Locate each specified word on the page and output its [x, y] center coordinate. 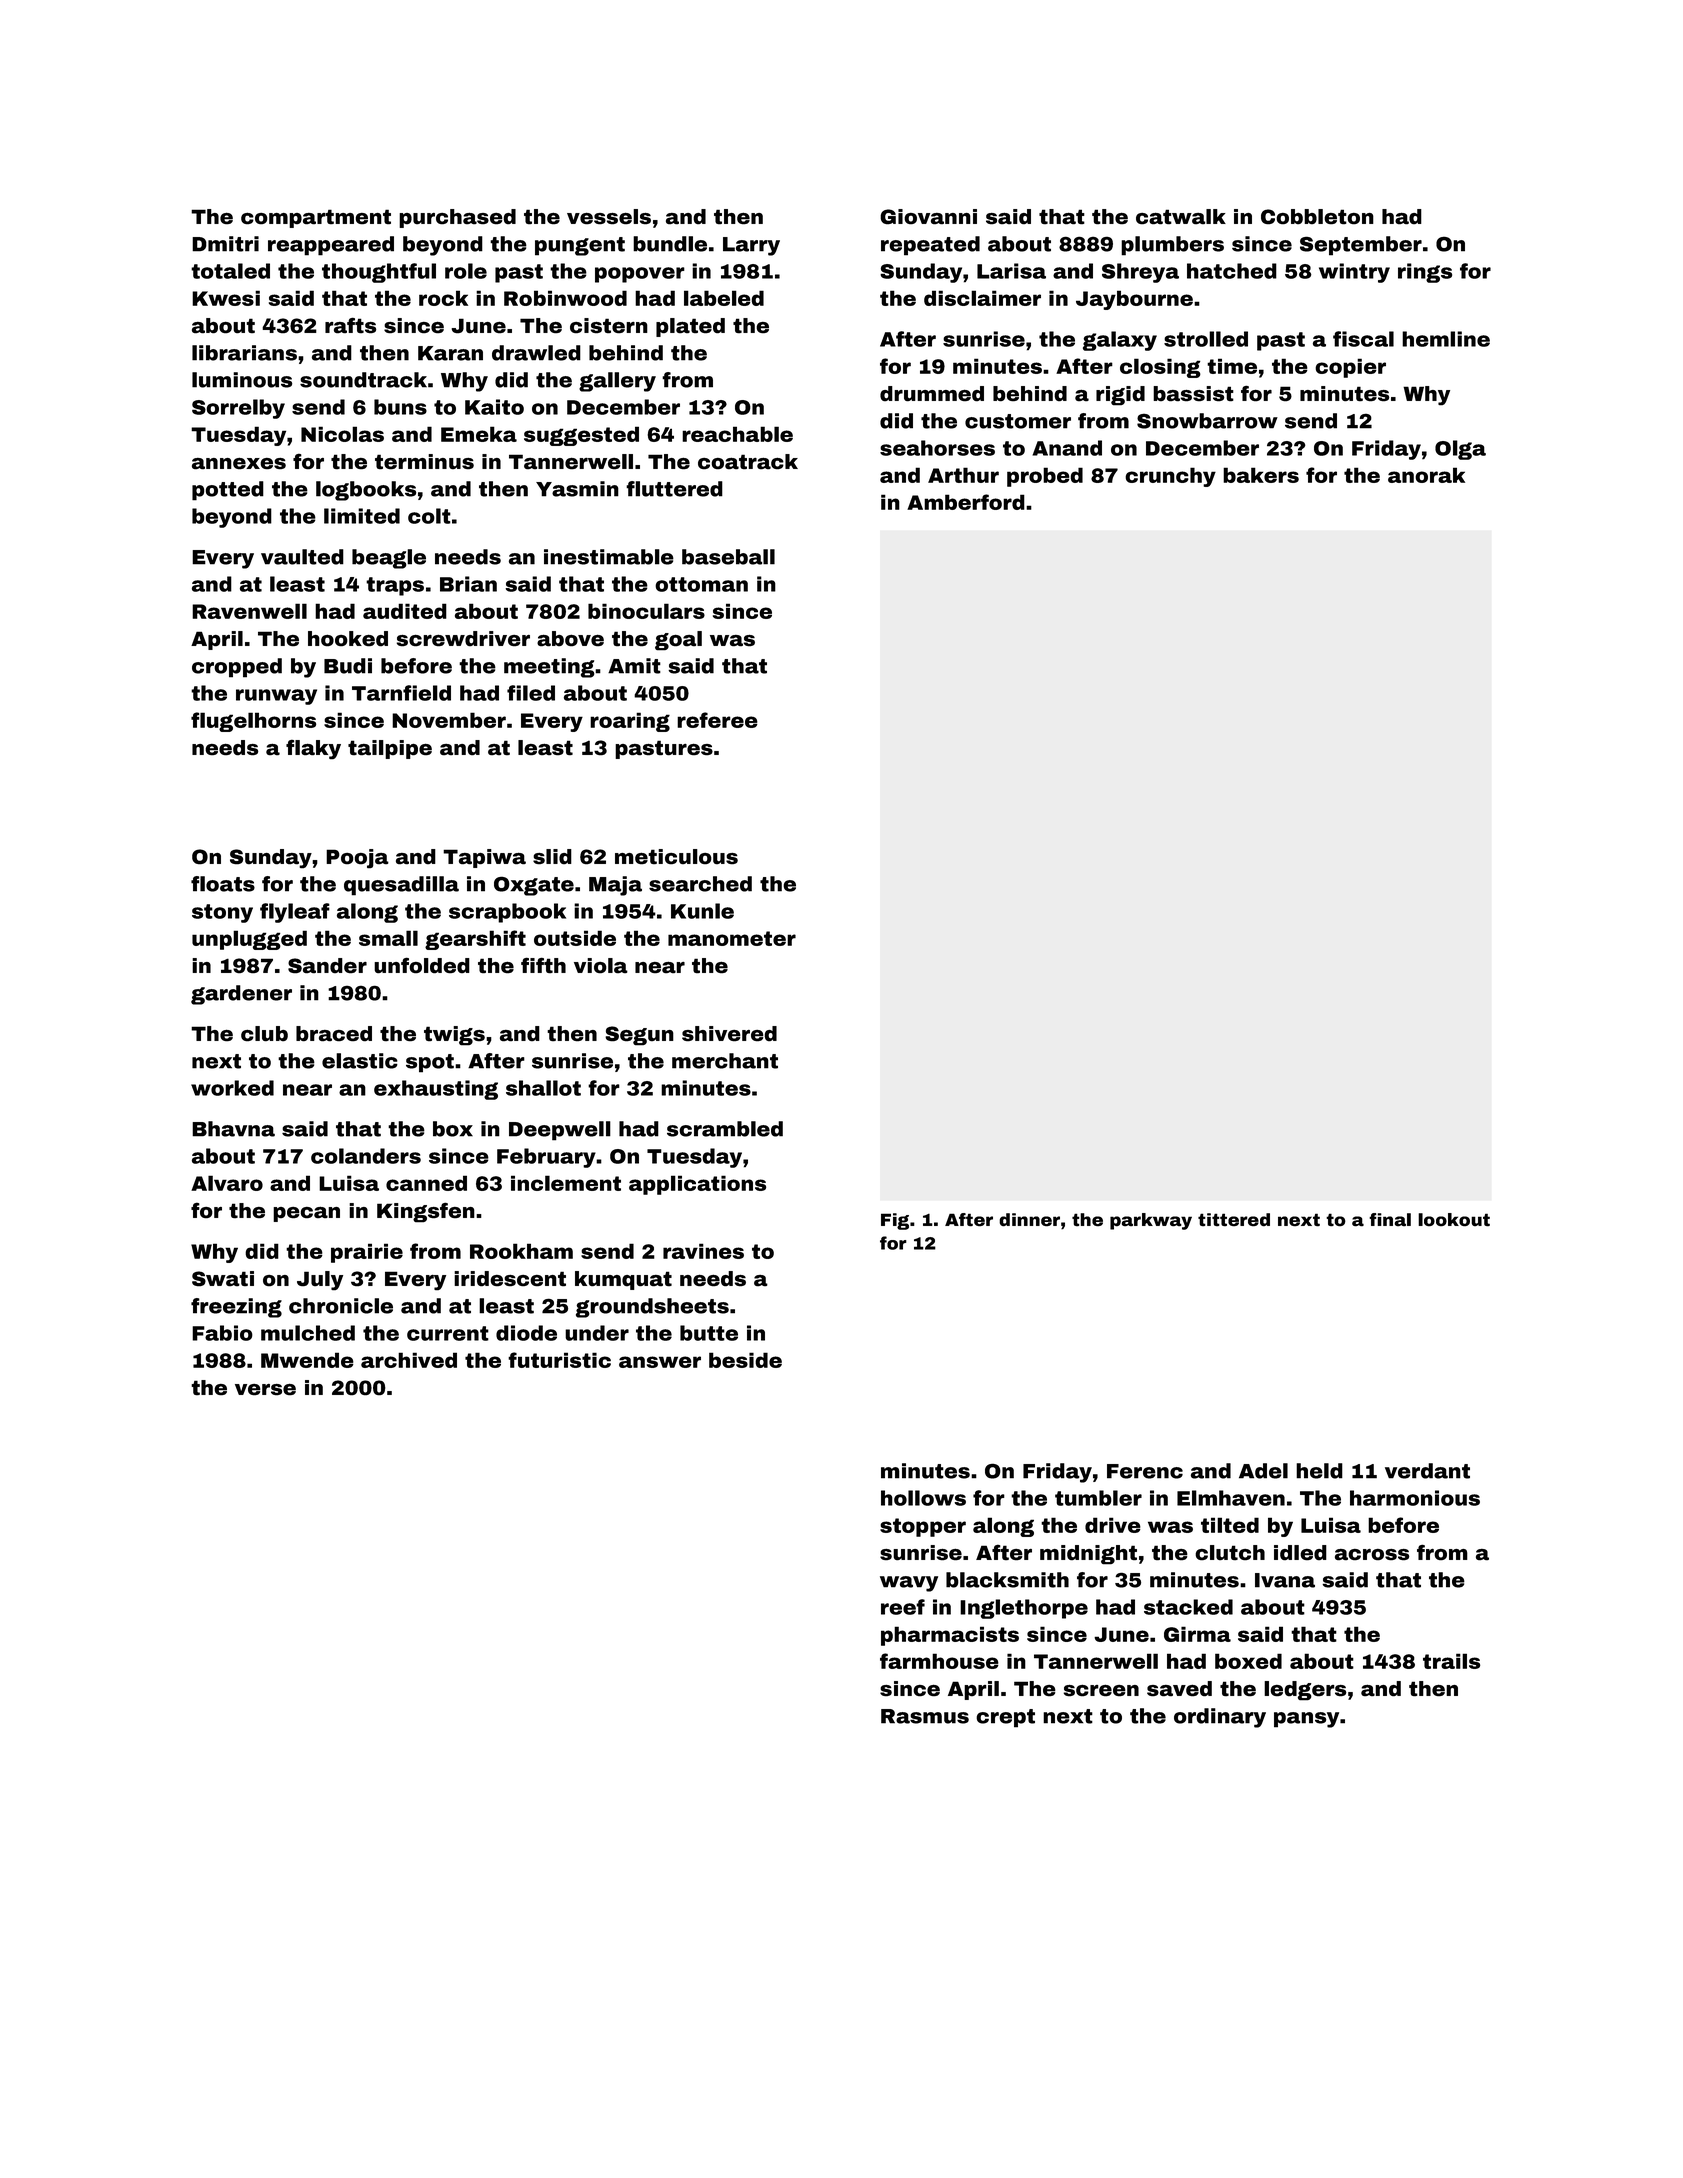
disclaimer [982, 298]
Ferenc [1145, 1471]
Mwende [307, 1360]
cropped [237, 668]
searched [700, 884]
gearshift [475, 940]
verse [265, 1389]
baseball [728, 557]
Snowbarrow [1207, 421]
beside [745, 1360]
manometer [732, 938]
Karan [450, 353]
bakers [1261, 475]
